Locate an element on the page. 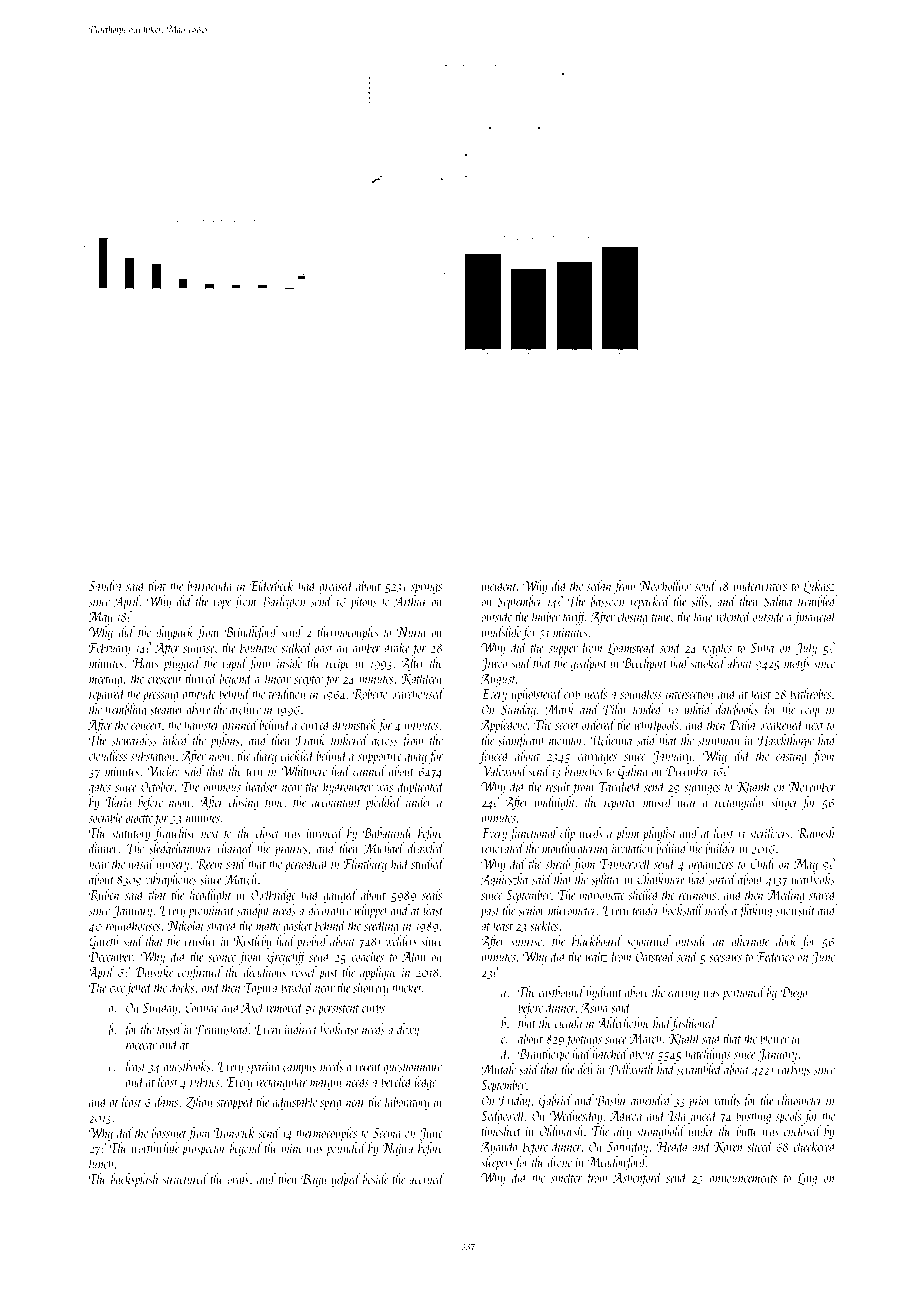 Image resolution: width=924 pixels, height=1308 pixels. ominous is located at coordinates (222, 787).
